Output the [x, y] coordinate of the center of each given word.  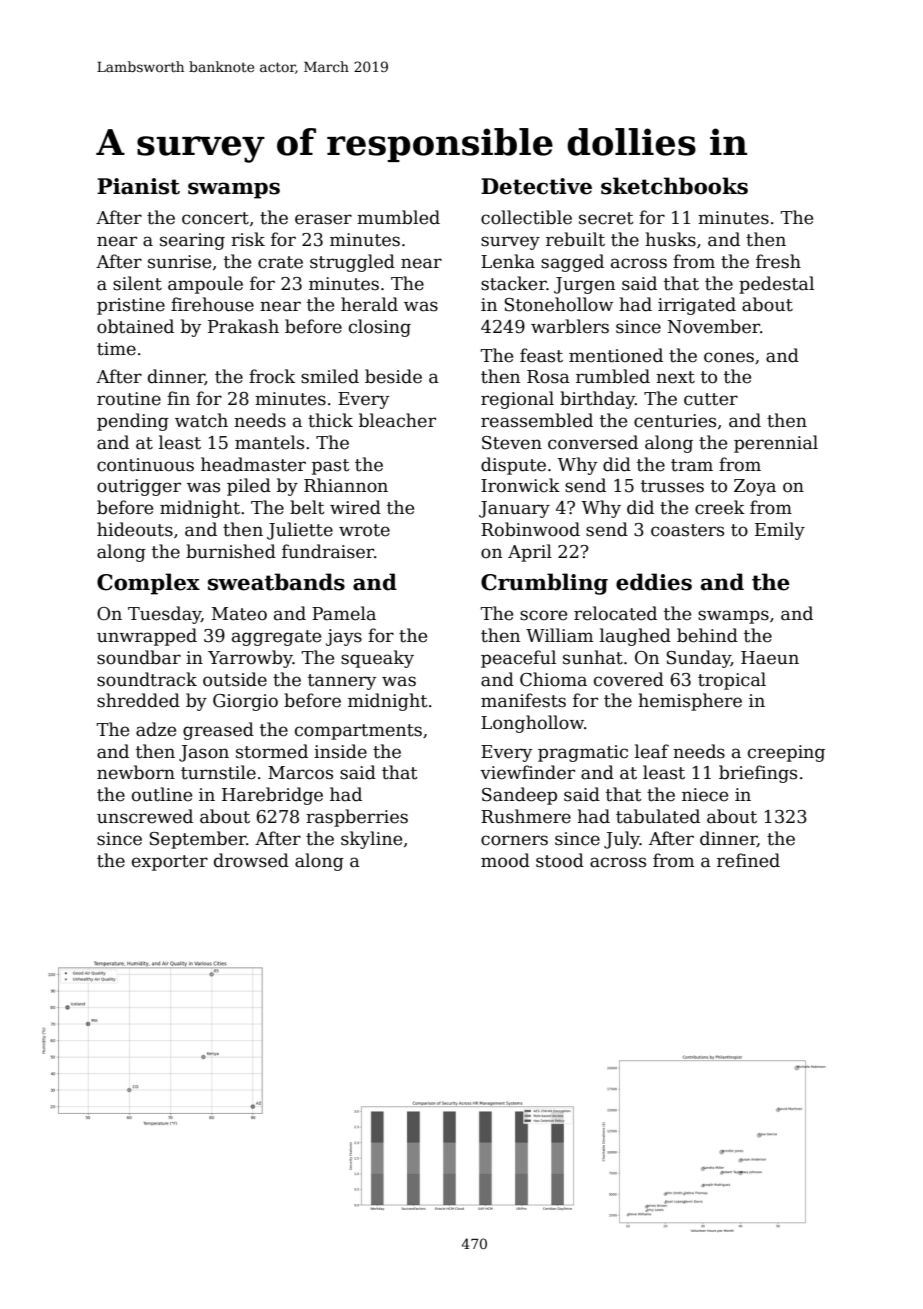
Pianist [138, 186]
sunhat [593, 657]
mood [505, 860]
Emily [780, 531]
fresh [778, 261]
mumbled [398, 217]
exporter [170, 863]
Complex [148, 584]
